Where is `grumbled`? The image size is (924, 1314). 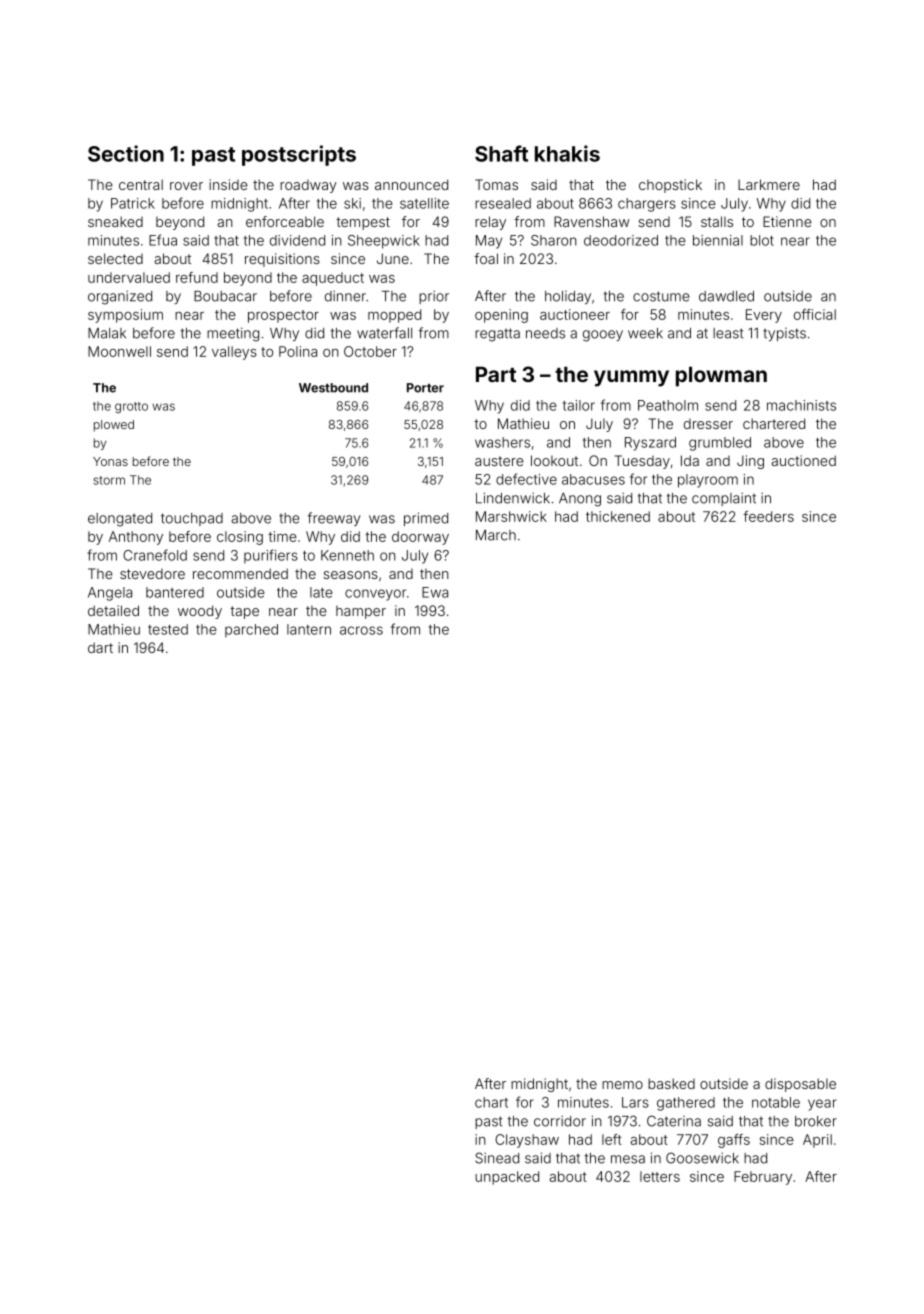 grumbled is located at coordinates (720, 444).
